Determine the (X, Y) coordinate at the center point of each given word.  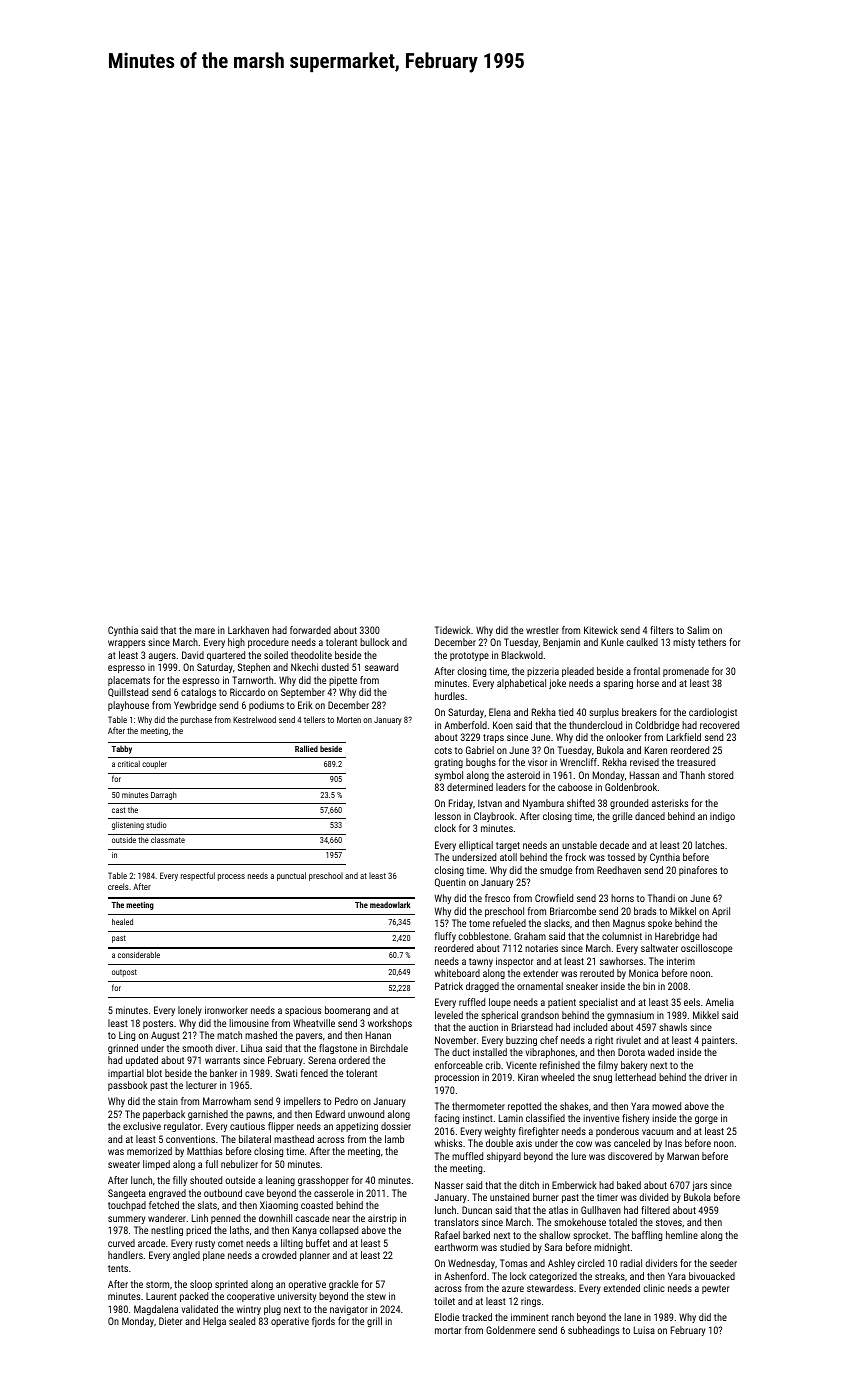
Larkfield (684, 737)
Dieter (171, 1321)
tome (479, 923)
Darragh (164, 796)
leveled (449, 1015)
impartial (126, 1074)
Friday (461, 804)
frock (575, 857)
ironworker (226, 1010)
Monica (643, 973)
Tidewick (453, 630)
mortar (448, 1330)
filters (661, 630)
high (236, 643)
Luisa (644, 1330)
